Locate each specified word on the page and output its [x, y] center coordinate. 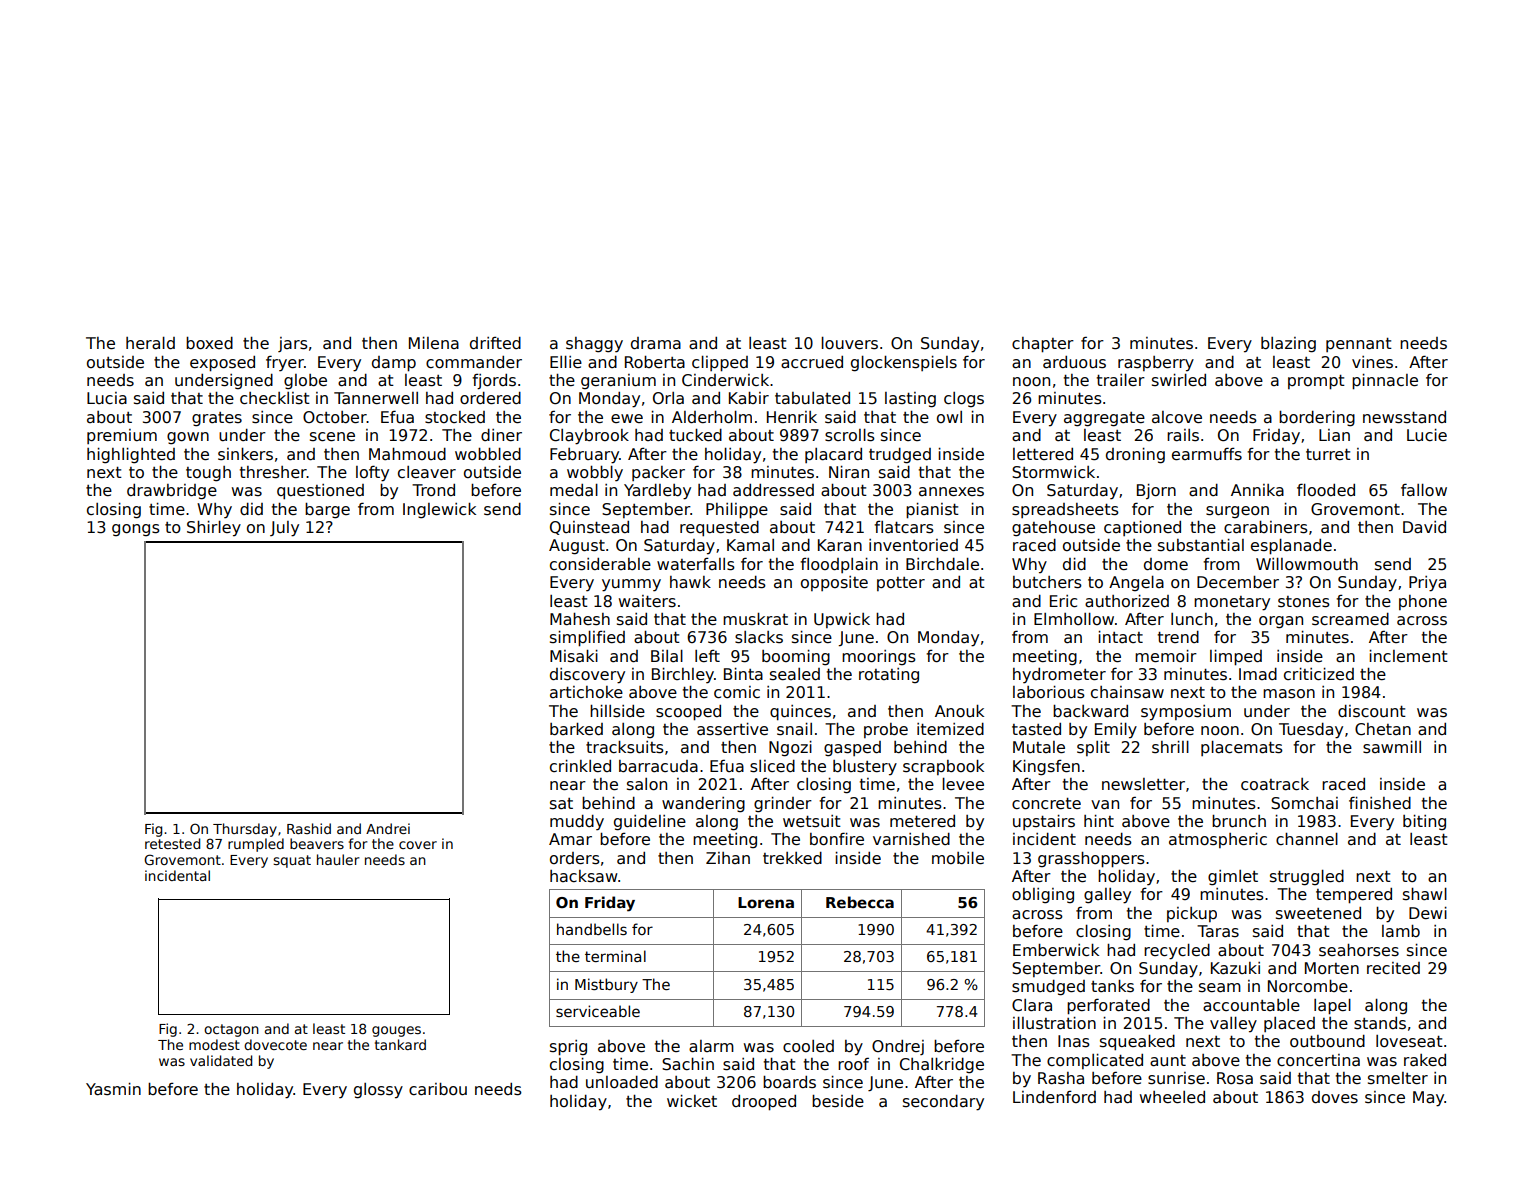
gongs [136, 530]
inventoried [913, 545]
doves [1335, 1097]
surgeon [1237, 512]
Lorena [766, 902]
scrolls [850, 435]
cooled [808, 1046]
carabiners [1266, 527]
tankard [400, 1044]
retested [172, 843]
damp [394, 364]
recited [1393, 968]
